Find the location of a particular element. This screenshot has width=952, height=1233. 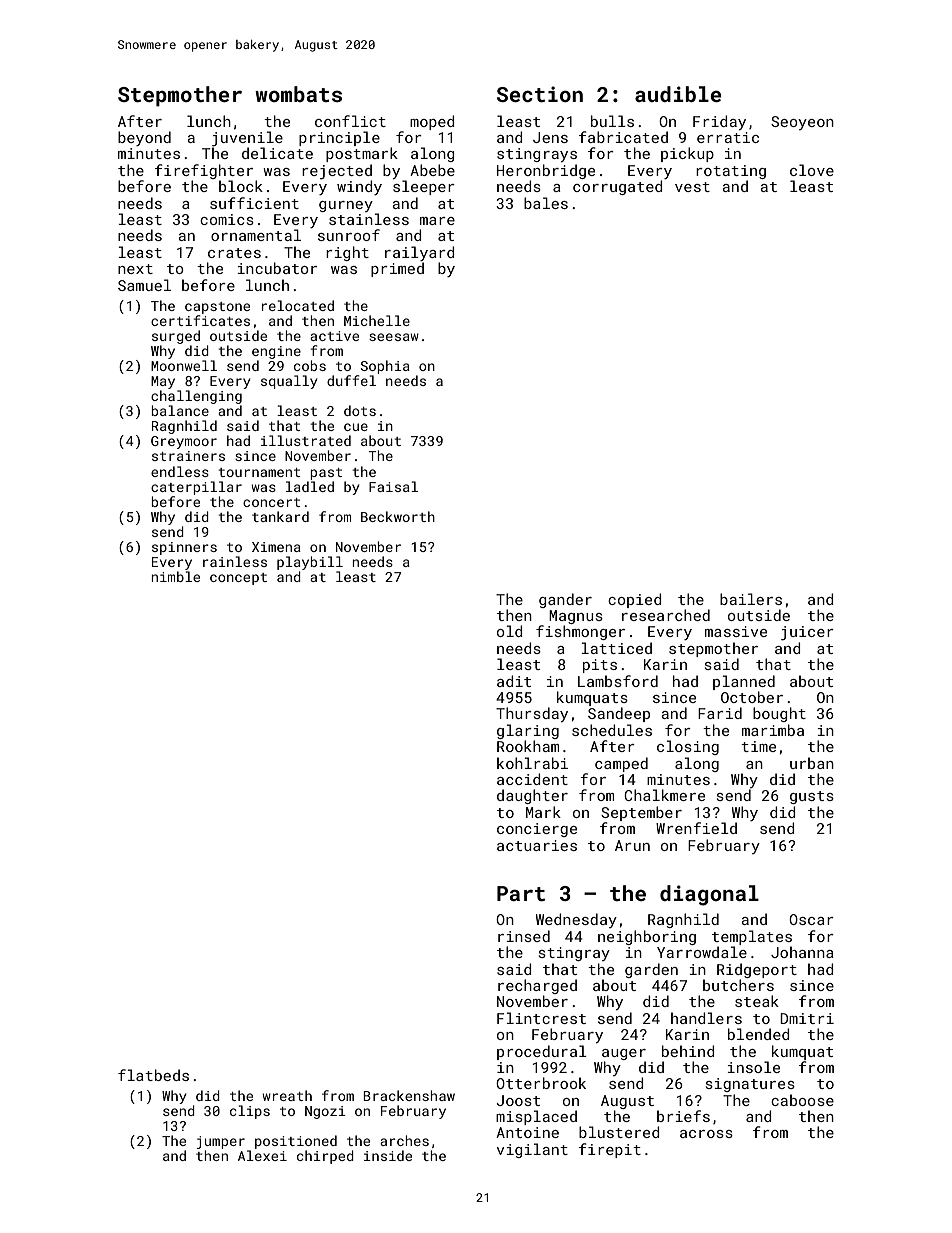

accident is located at coordinates (532, 779).
